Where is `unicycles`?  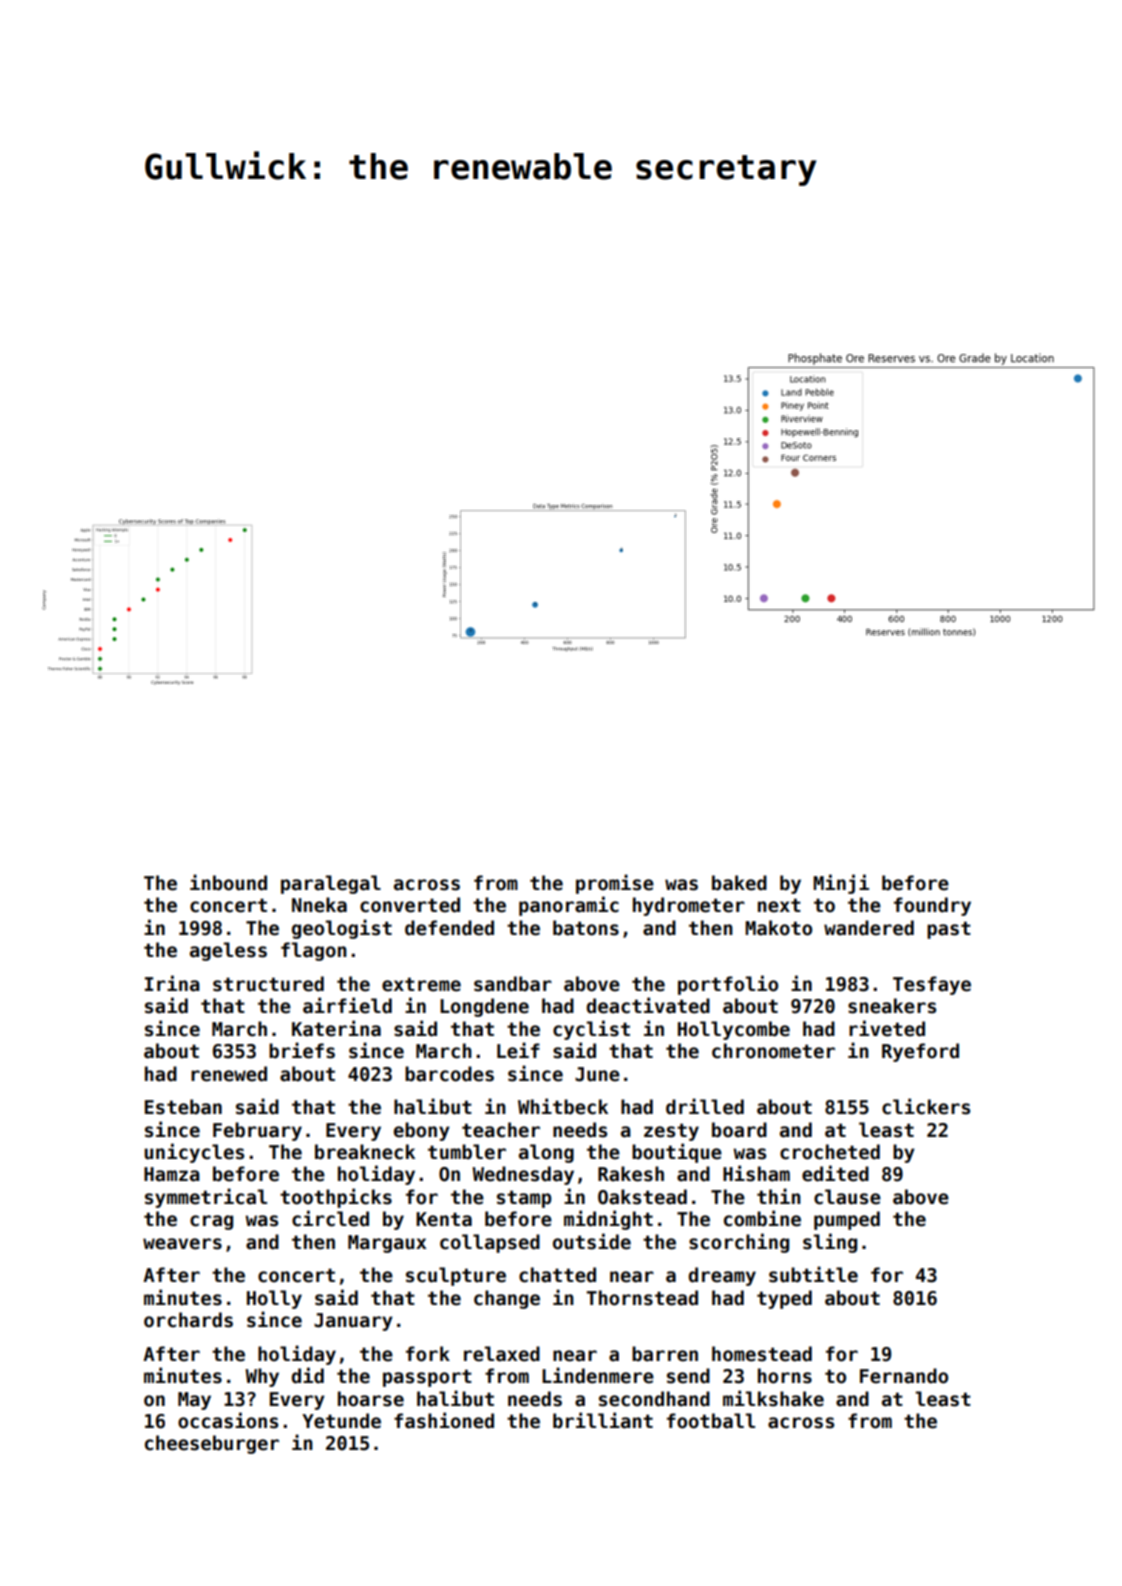
unicycles is located at coordinates (194, 1153).
